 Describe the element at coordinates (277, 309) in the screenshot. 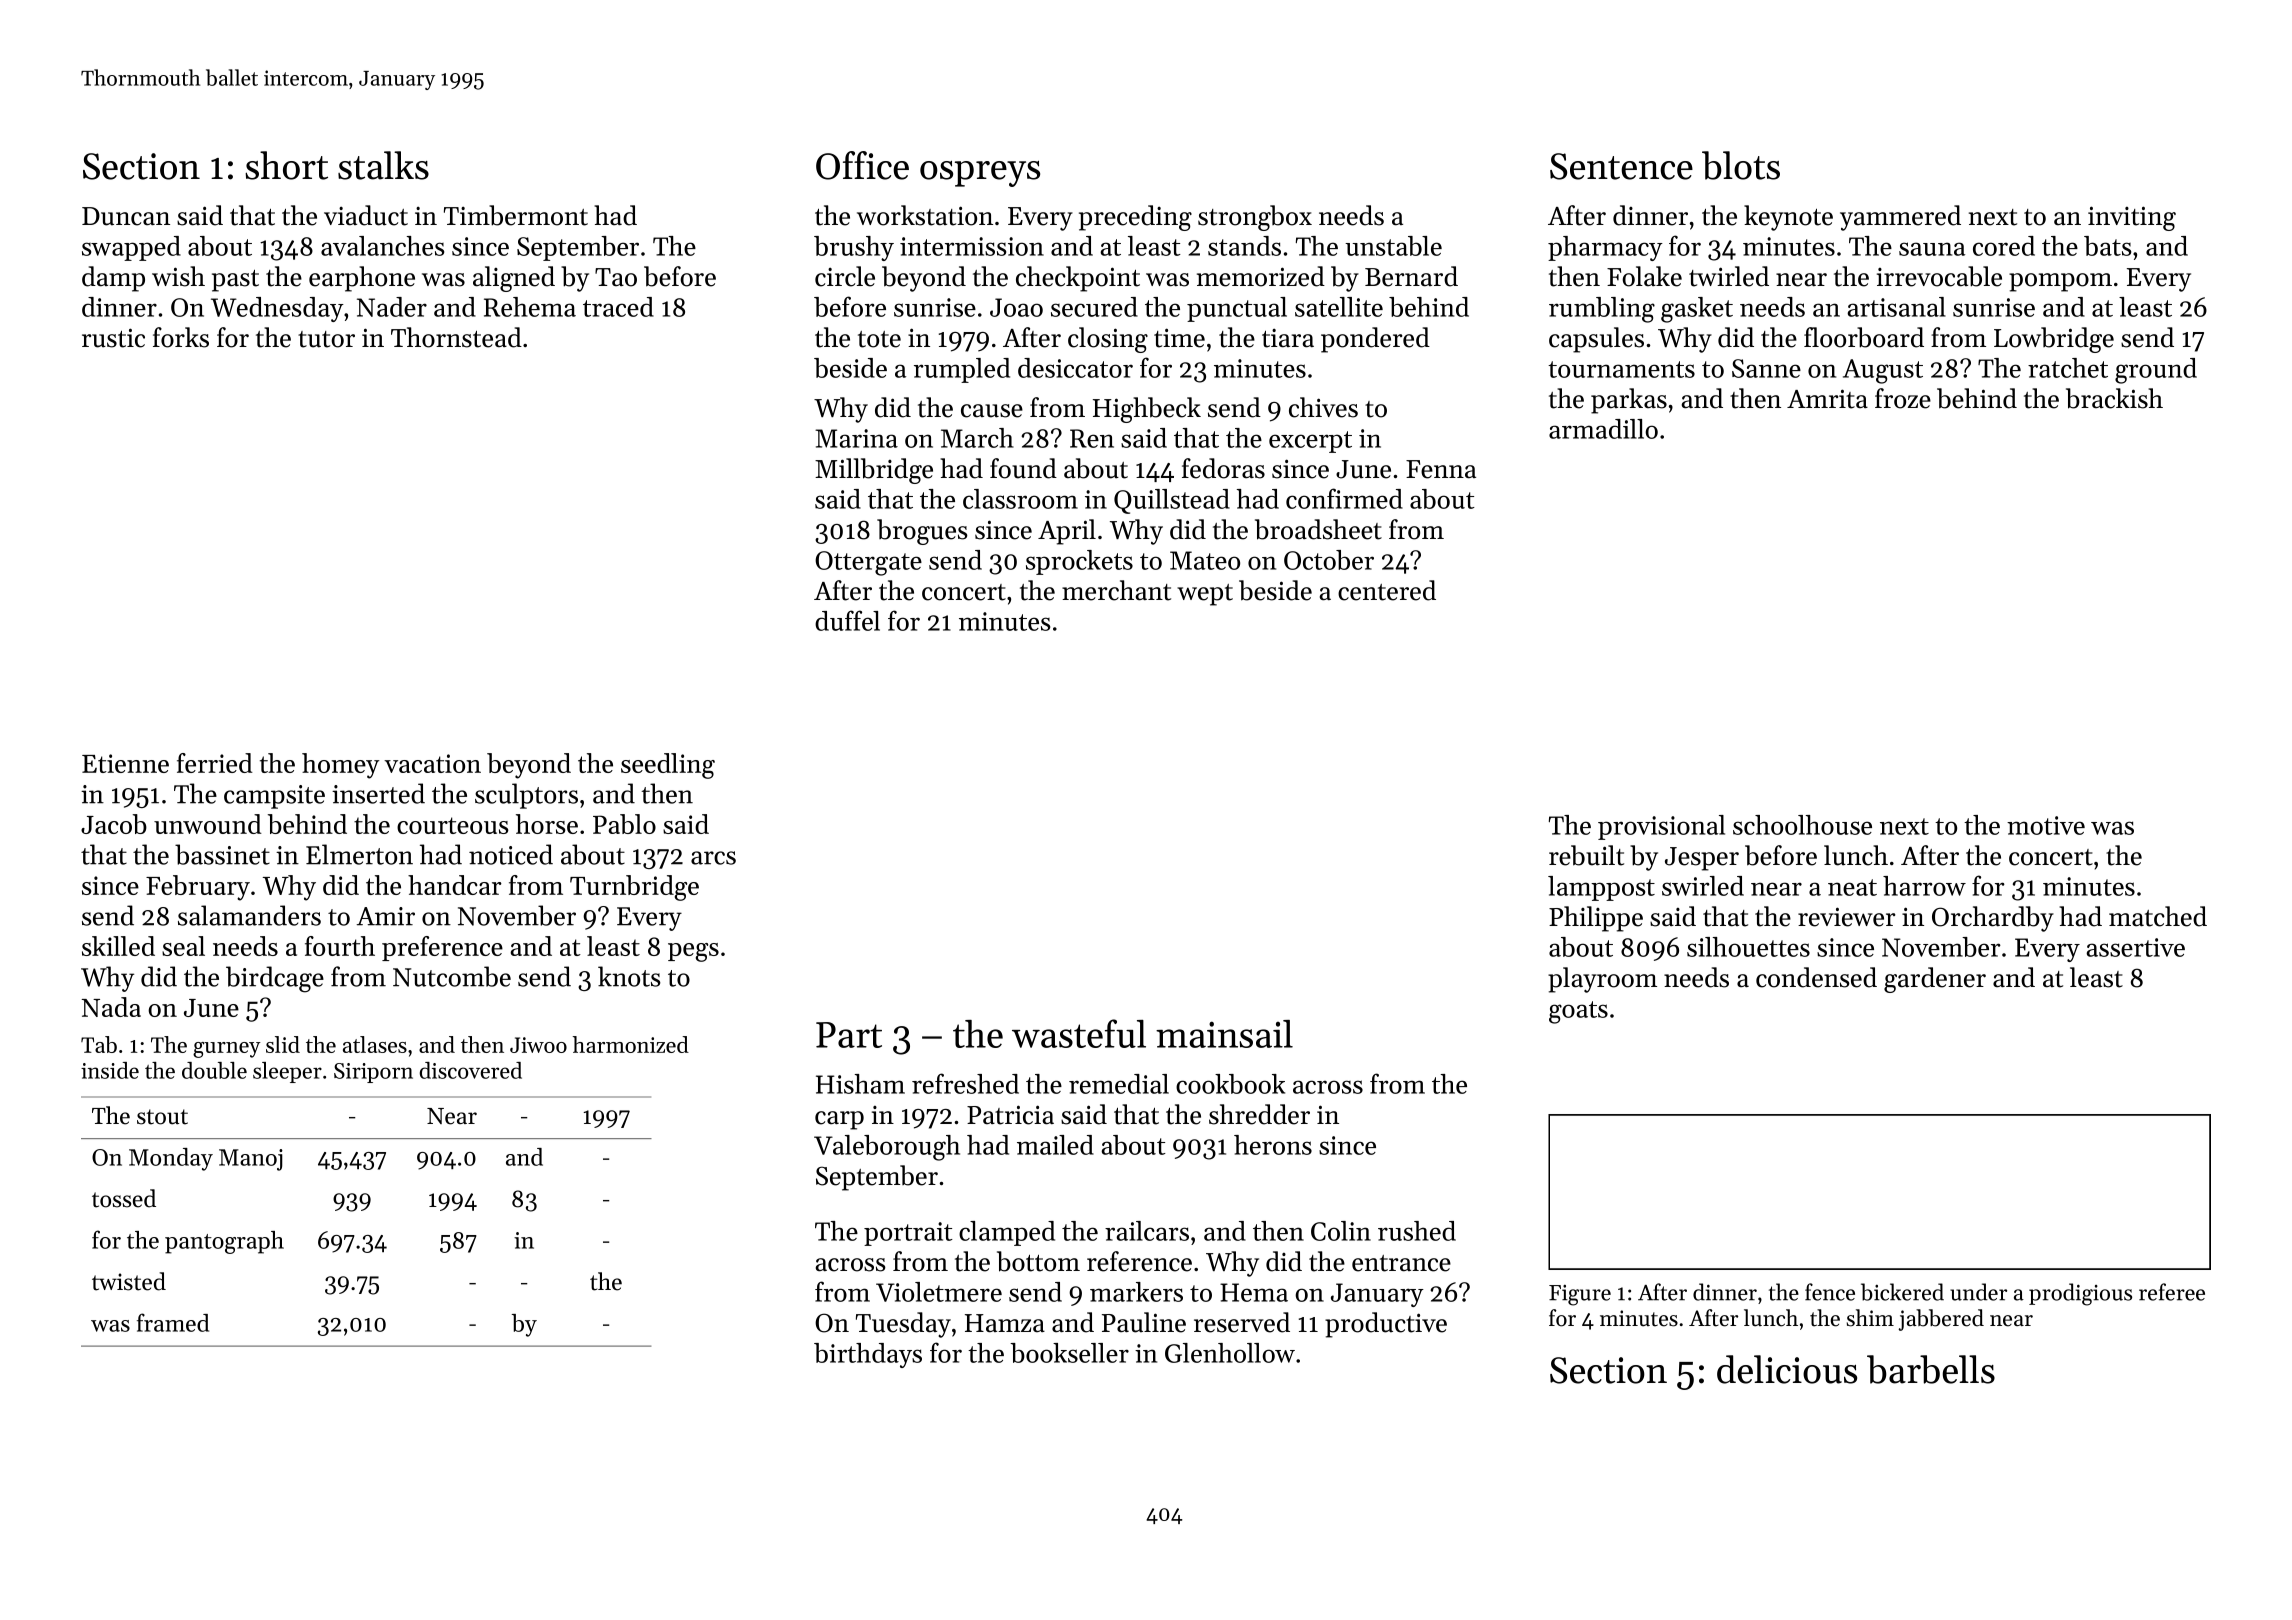

I see `Wednesday` at that location.
